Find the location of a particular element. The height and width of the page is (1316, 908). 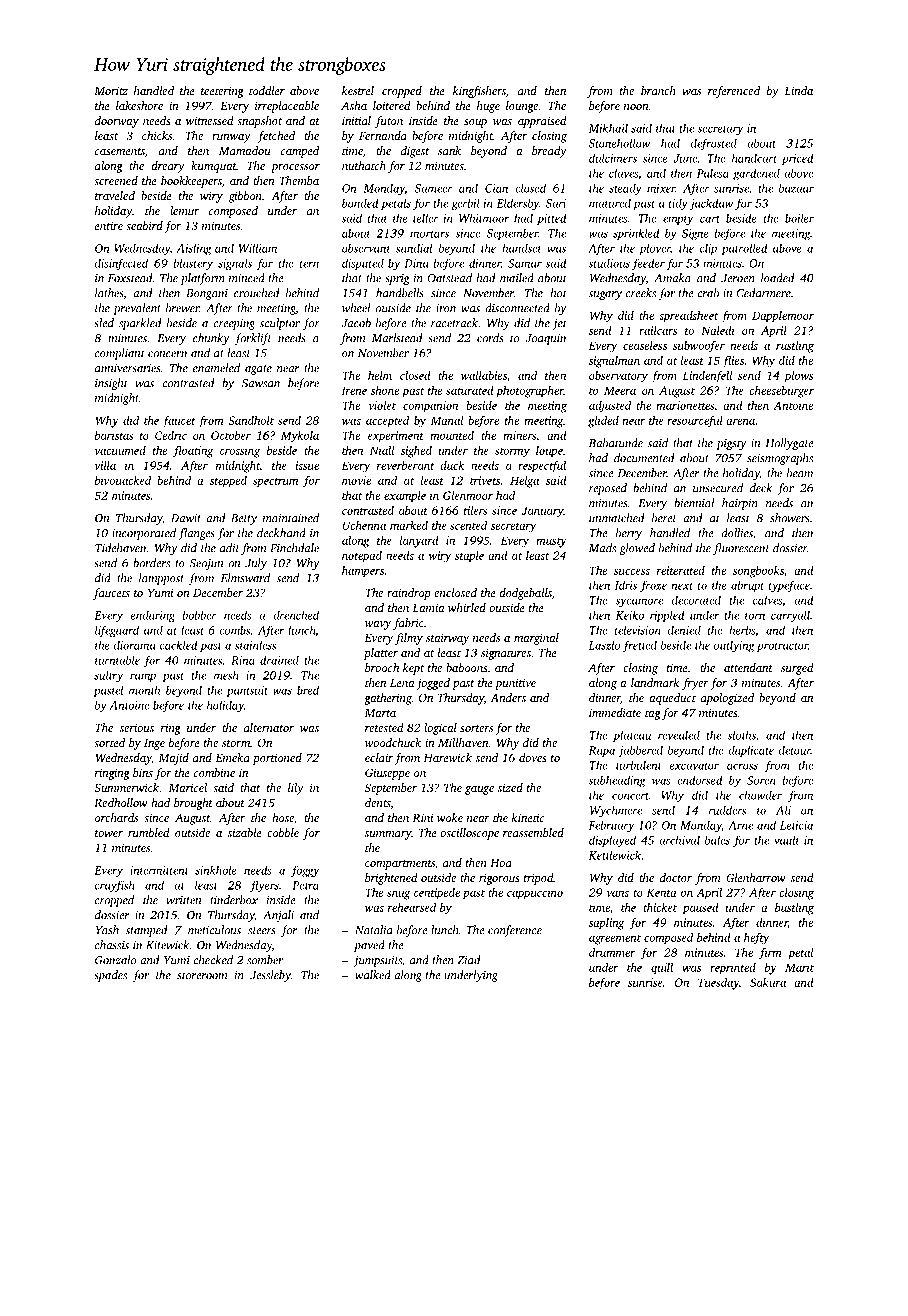

Cedarmere is located at coordinates (764, 293).
